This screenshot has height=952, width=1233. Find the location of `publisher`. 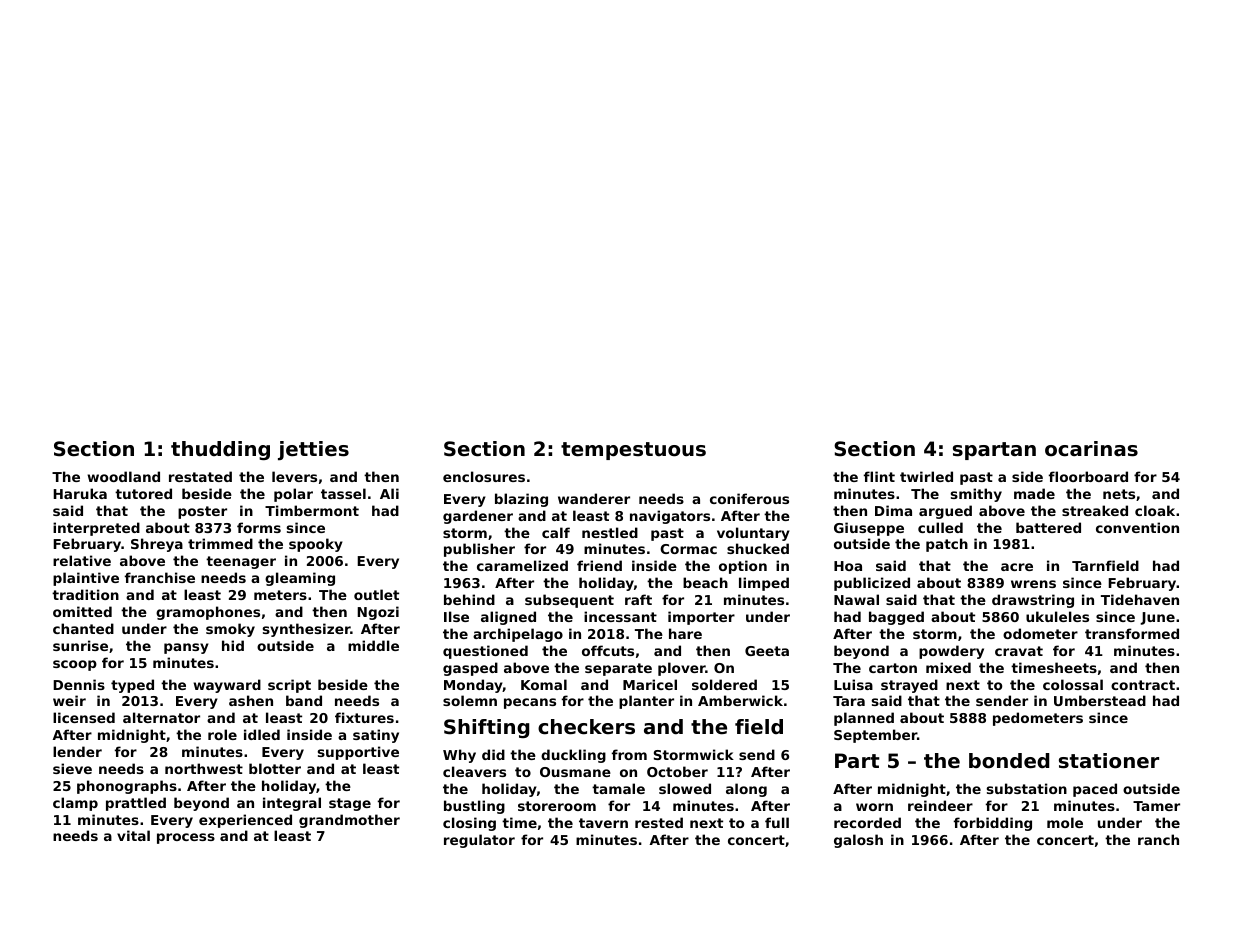

publisher is located at coordinates (479, 550).
